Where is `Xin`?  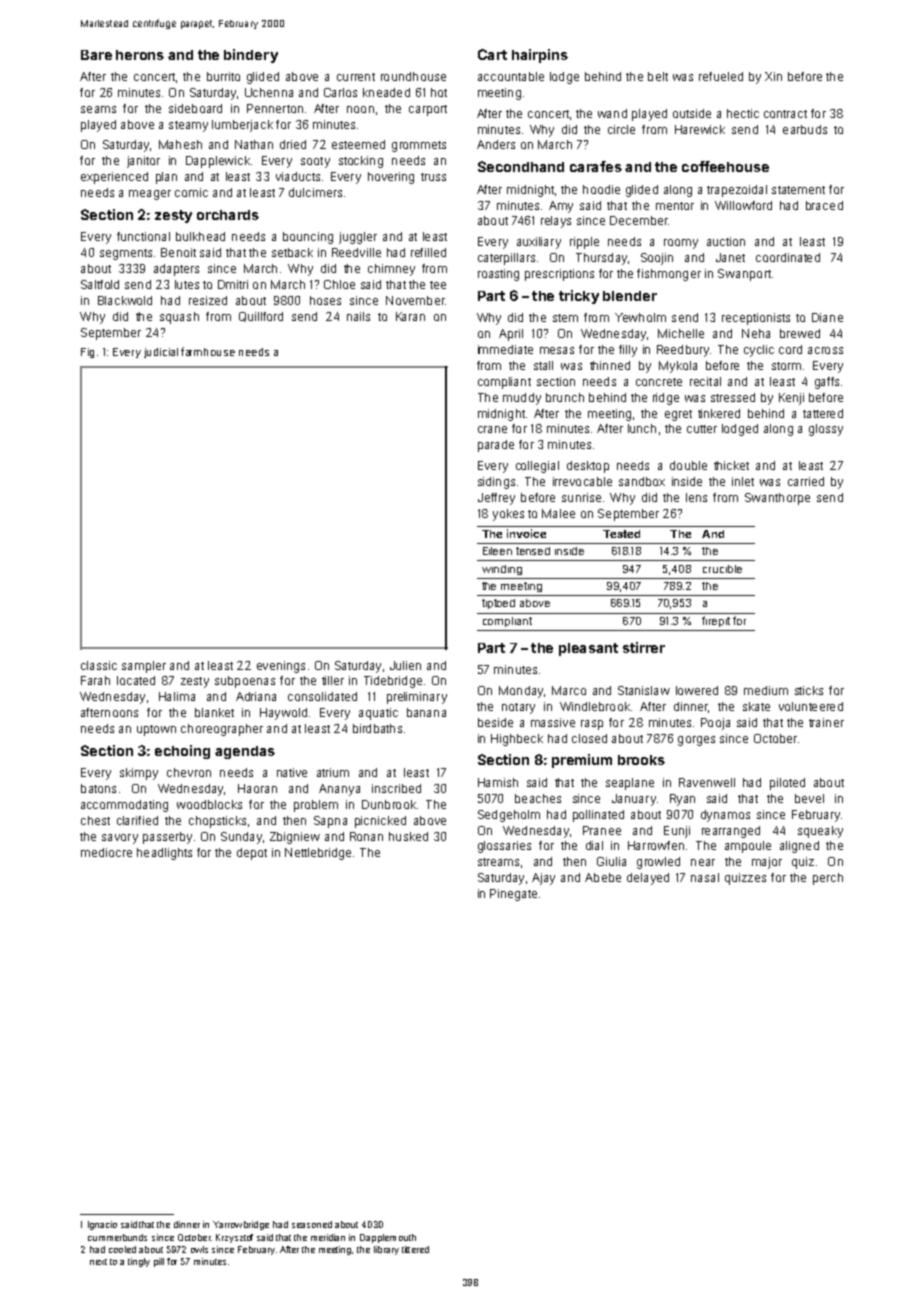
Xin is located at coordinates (773, 76).
